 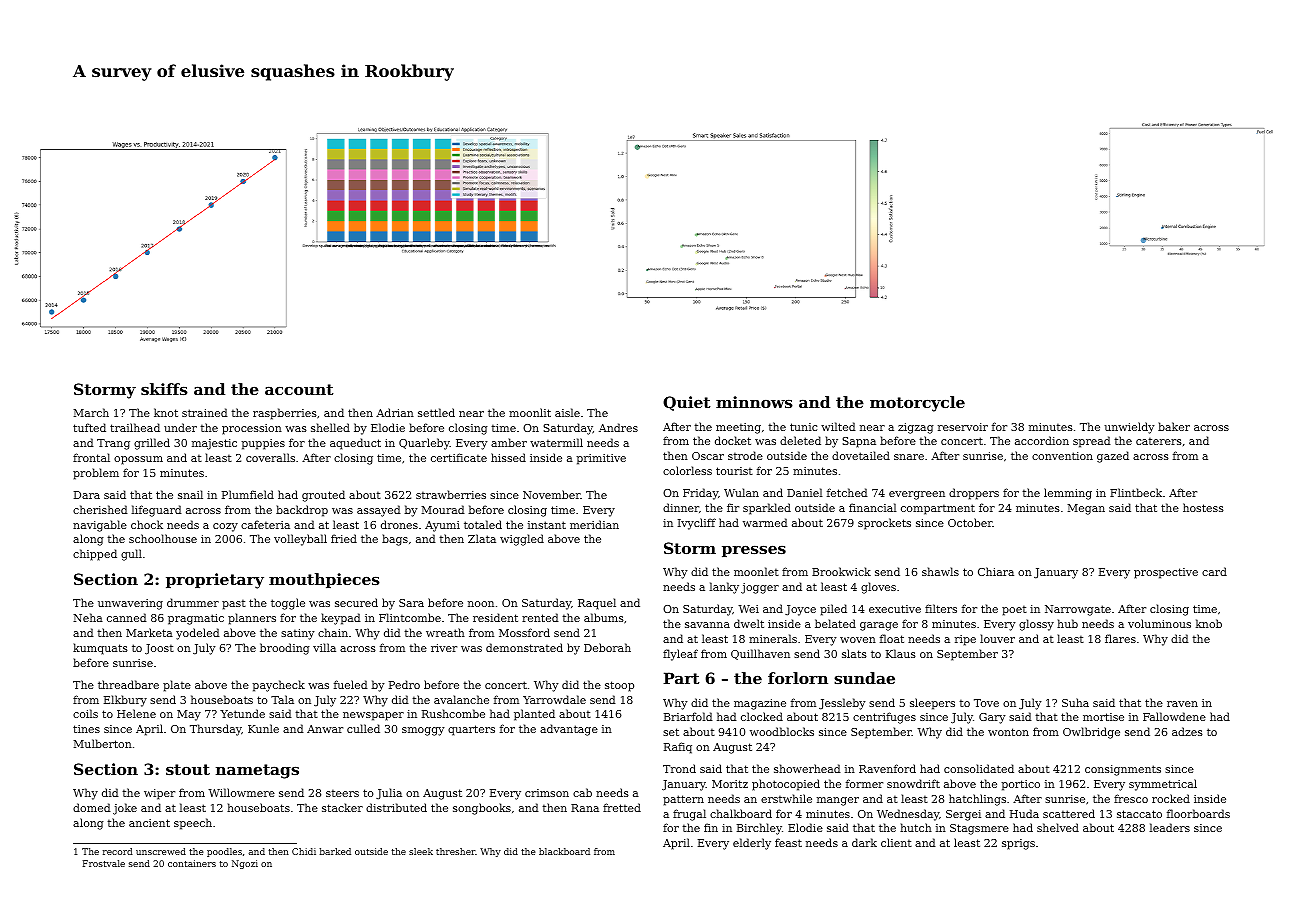 What do you see at coordinates (100, 526) in the document?
I see `navigable` at bounding box center [100, 526].
